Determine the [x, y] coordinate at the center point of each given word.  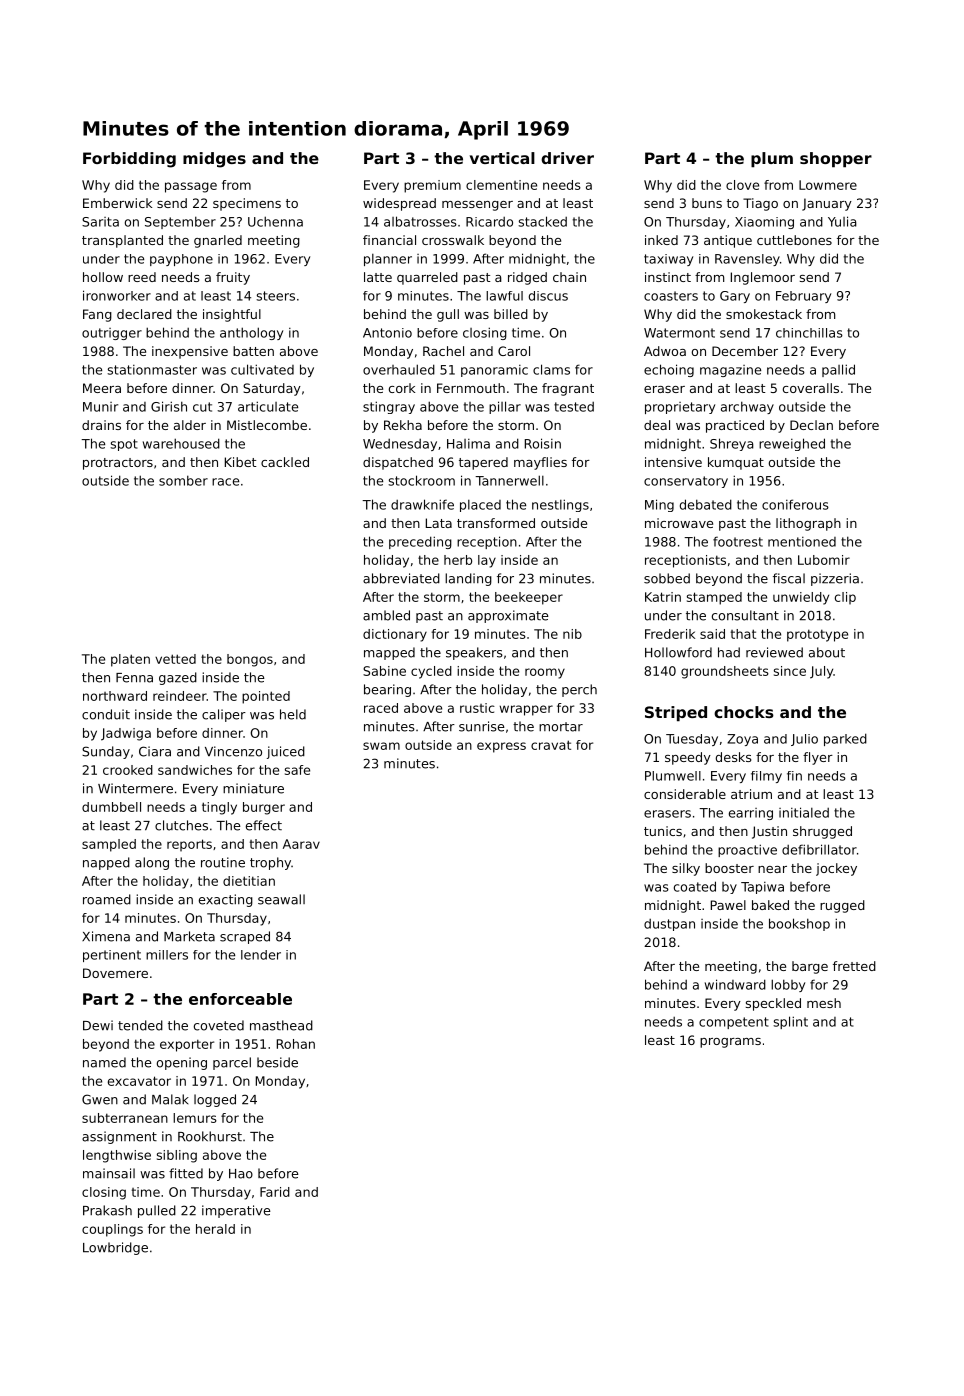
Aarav [301, 844]
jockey [836, 869]
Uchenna [275, 221]
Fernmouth [471, 388]
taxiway [668, 260]
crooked [128, 770]
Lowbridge [115, 1248]
